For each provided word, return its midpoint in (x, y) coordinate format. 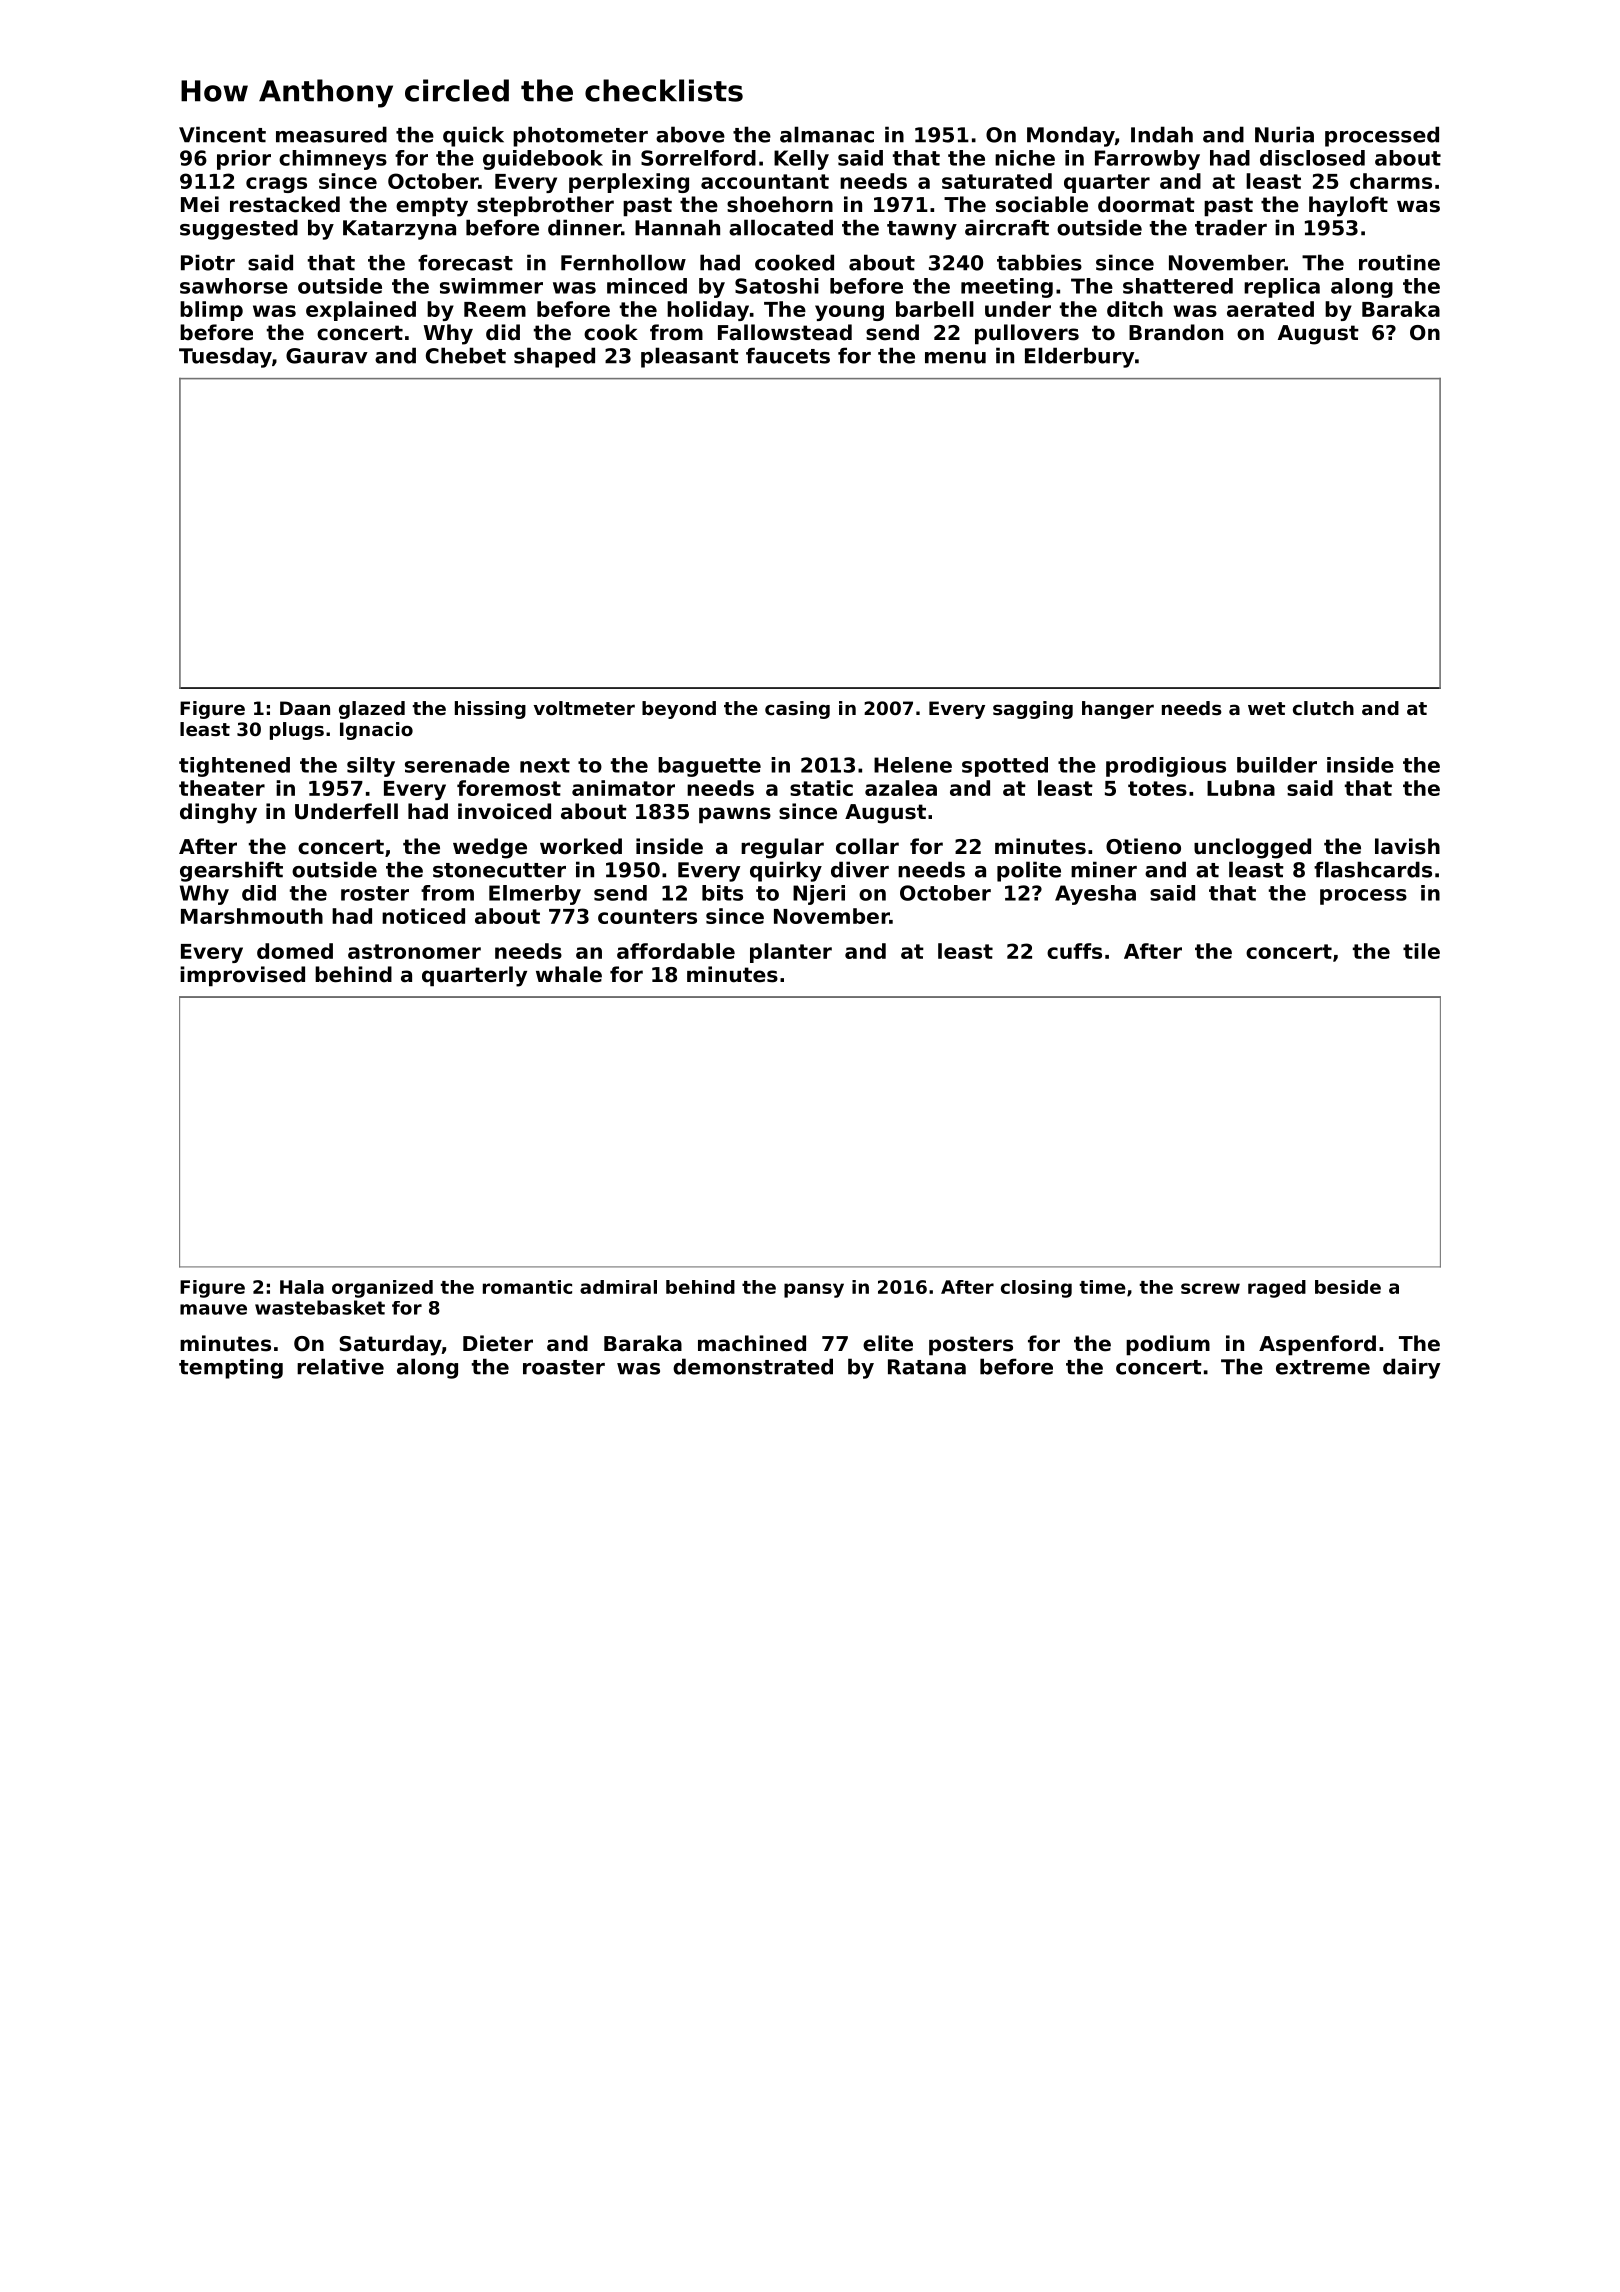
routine (1399, 262)
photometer (580, 136)
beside (1348, 1287)
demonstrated (753, 1366)
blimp (211, 311)
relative (340, 1366)
